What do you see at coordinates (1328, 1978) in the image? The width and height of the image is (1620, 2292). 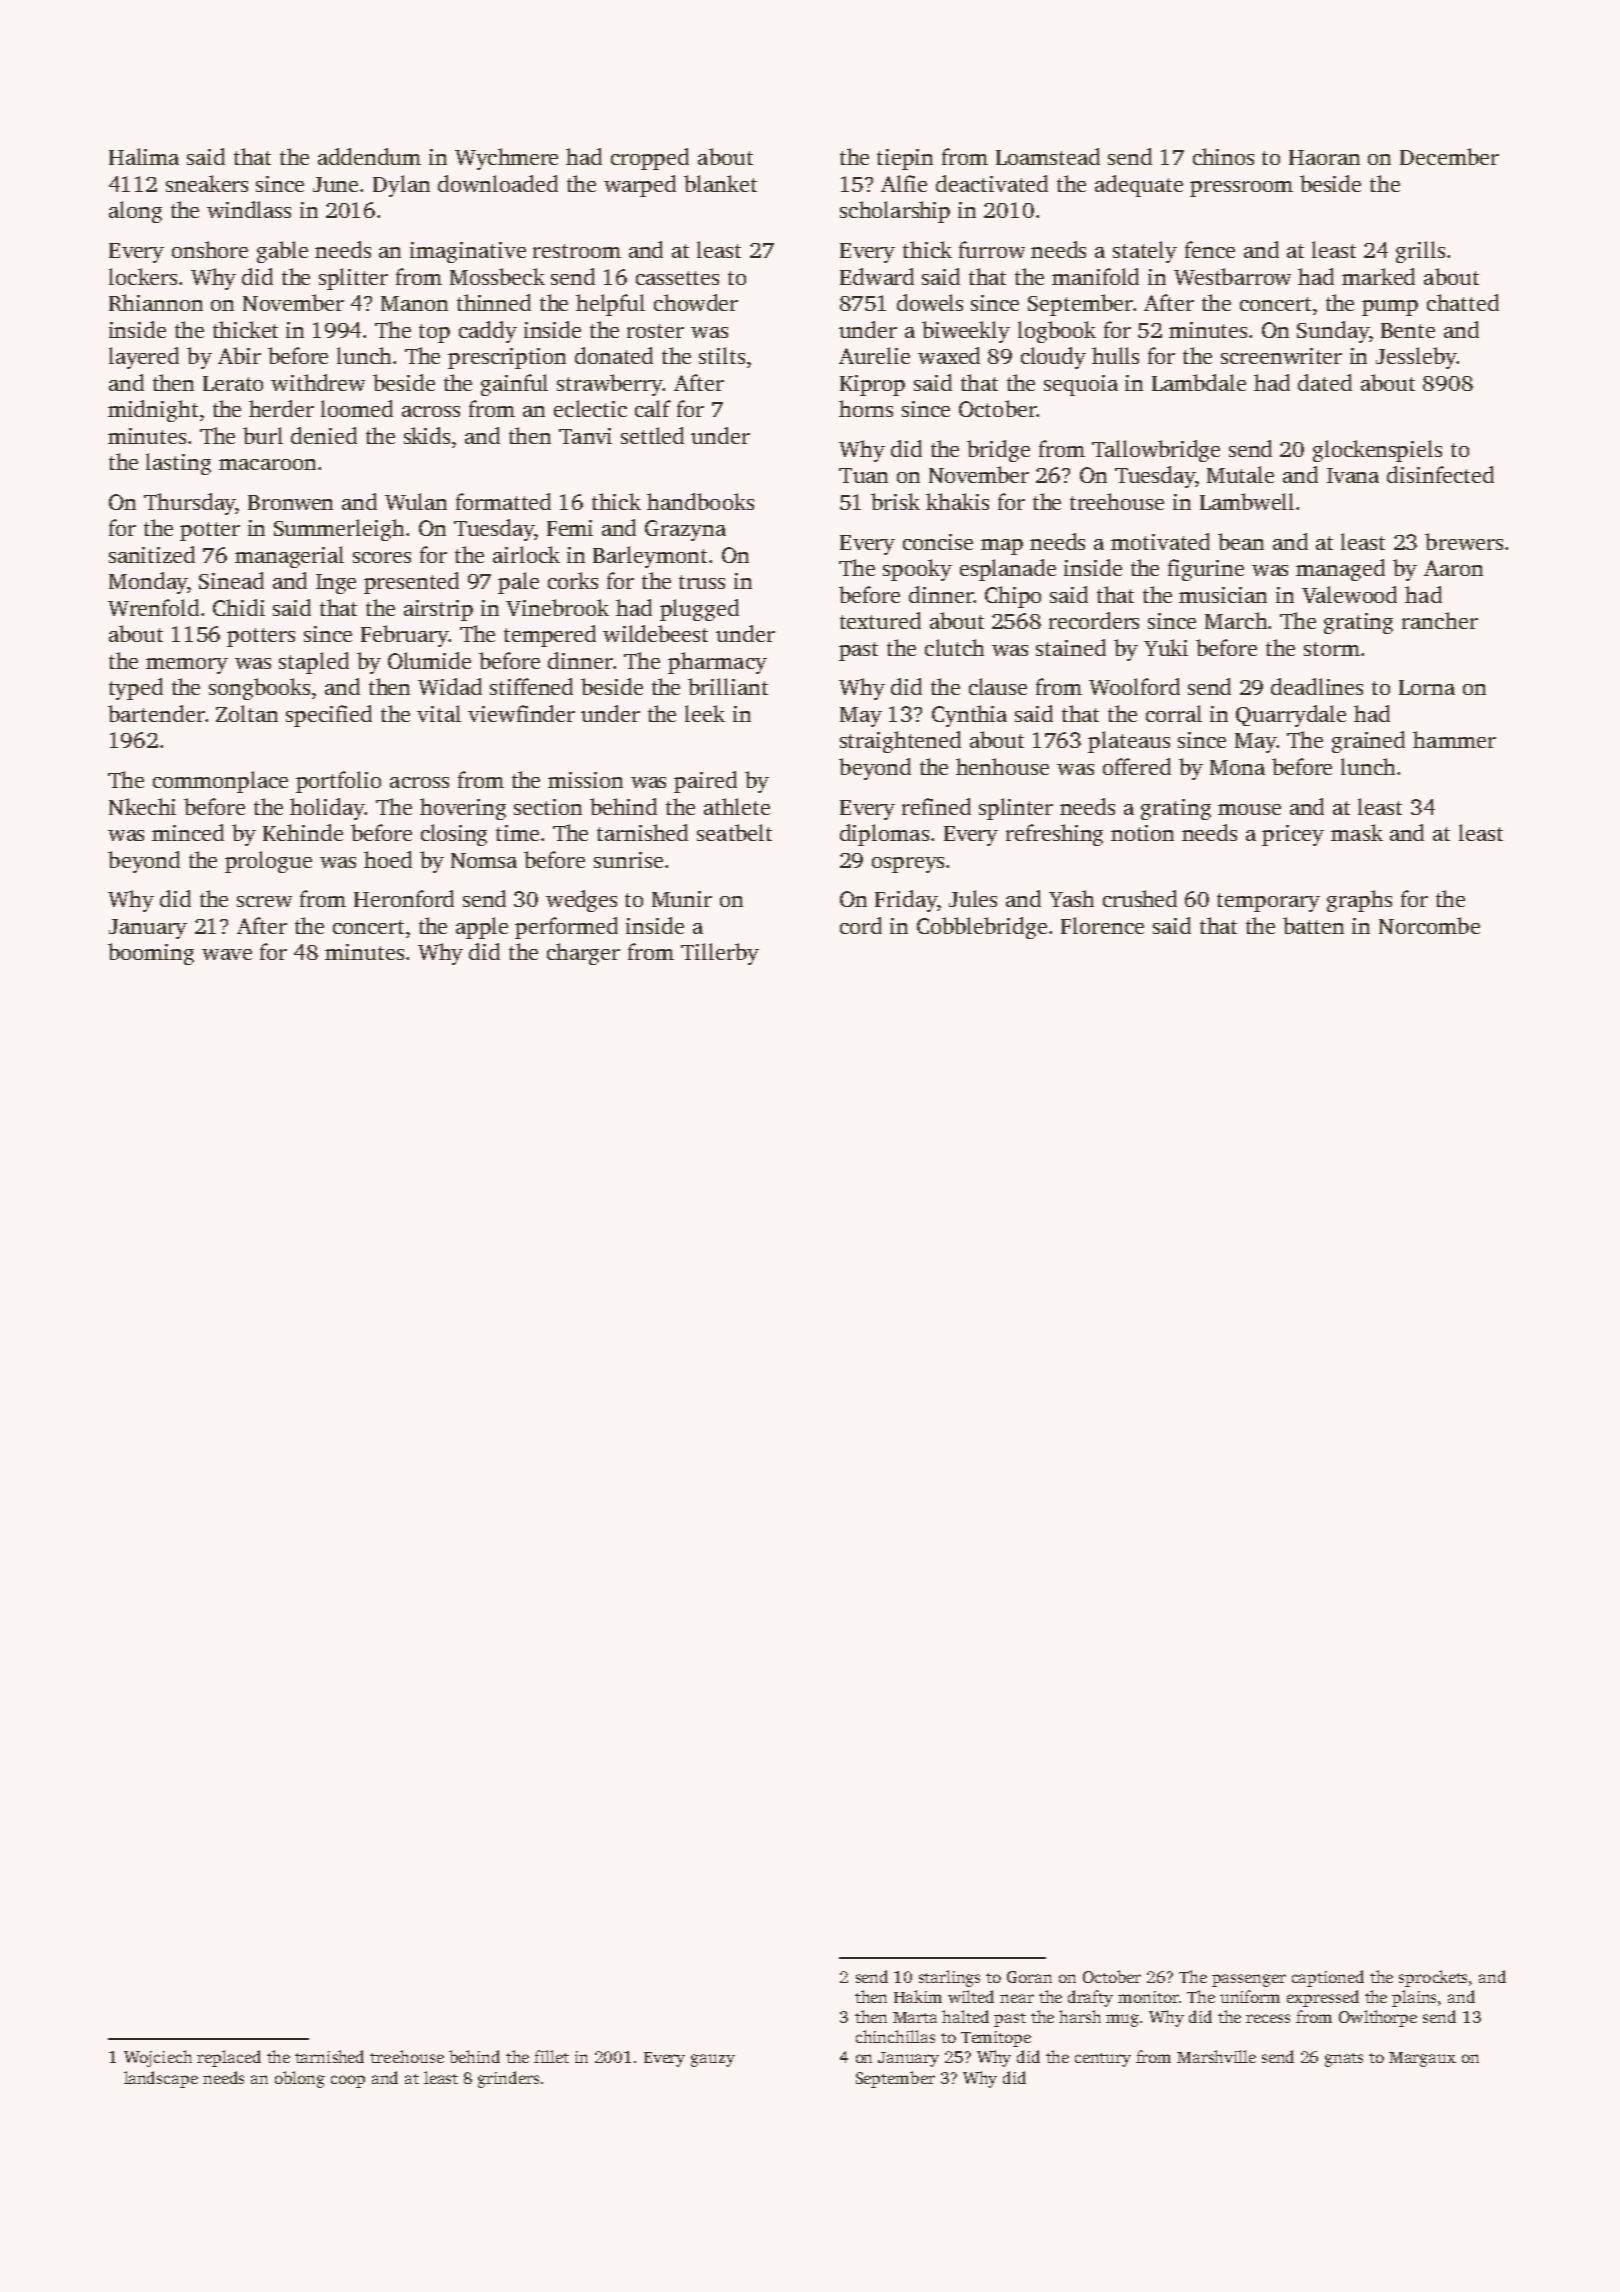 I see `captioned` at bounding box center [1328, 1978].
